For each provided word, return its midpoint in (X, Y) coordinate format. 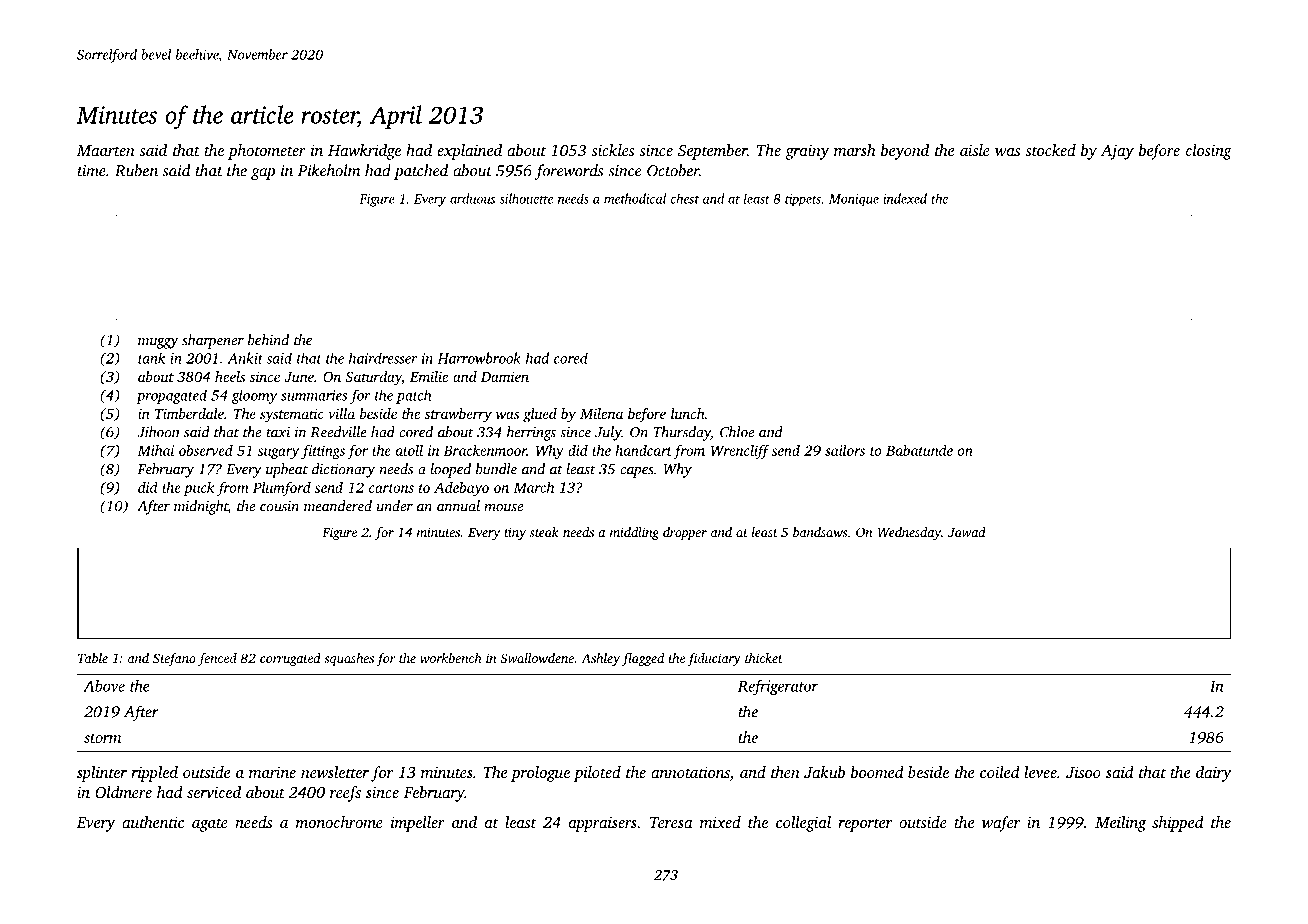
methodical (635, 198)
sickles (612, 150)
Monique (854, 200)
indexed (905, 198)
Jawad (967, 532)
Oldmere (123, 792)
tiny (515, 533)
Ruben (136, 170)
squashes (349, 659)
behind (268, 340)
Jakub (824, 772)
